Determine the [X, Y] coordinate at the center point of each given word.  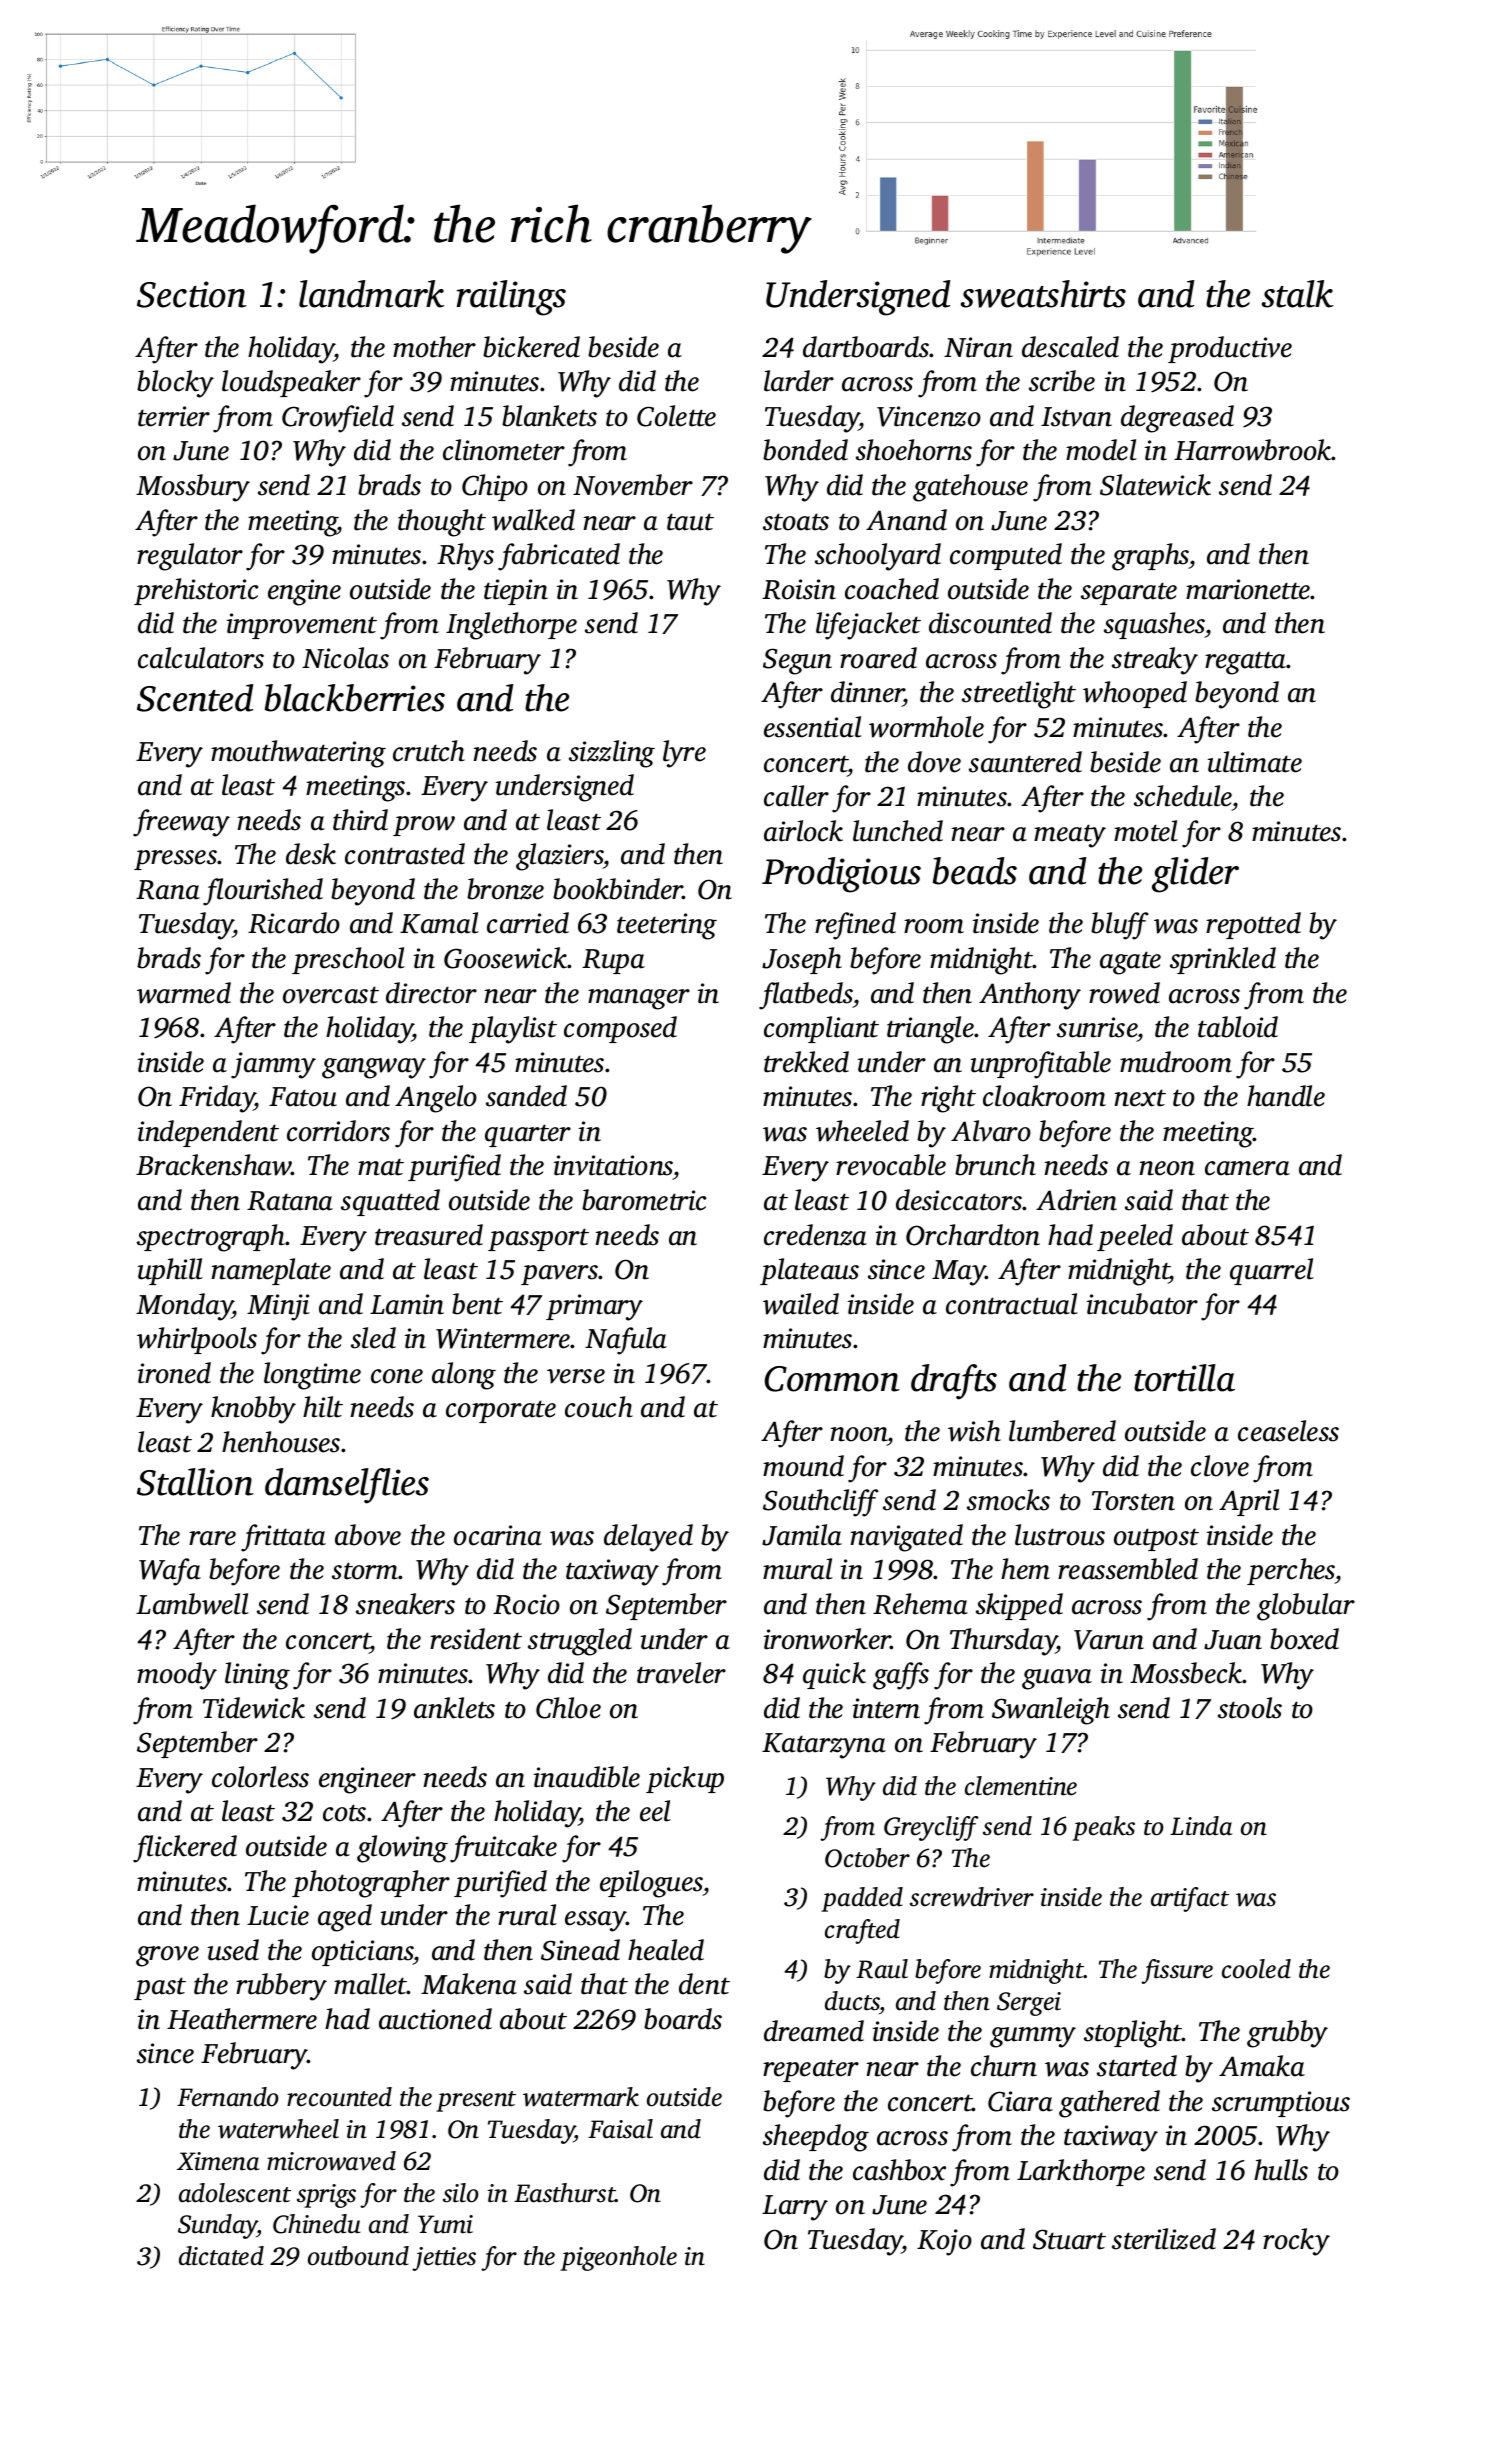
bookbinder [618, 889]
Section [191, 294]
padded [862, 1899]
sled [373, 1338]
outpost [1156, 1539]
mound [803, 1466]
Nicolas [345, 658]
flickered [185, 1849]
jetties [444, 2259]
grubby [1287, 2034]
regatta [1246, 663]
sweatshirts [1043, 294]
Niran [978, 347]
